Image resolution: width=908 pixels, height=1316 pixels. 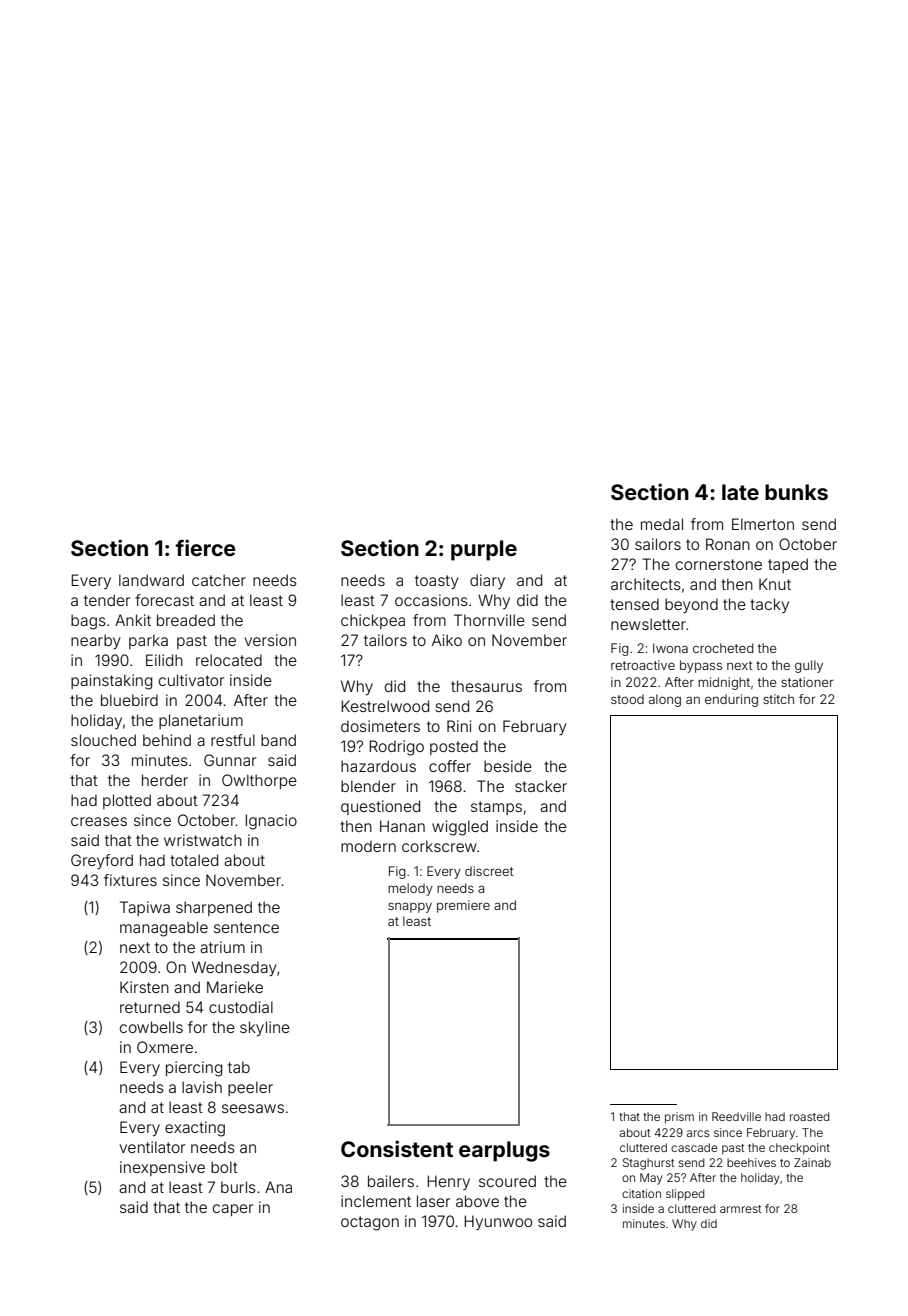 I want to click on manageable, so click(x=164, y=929).
